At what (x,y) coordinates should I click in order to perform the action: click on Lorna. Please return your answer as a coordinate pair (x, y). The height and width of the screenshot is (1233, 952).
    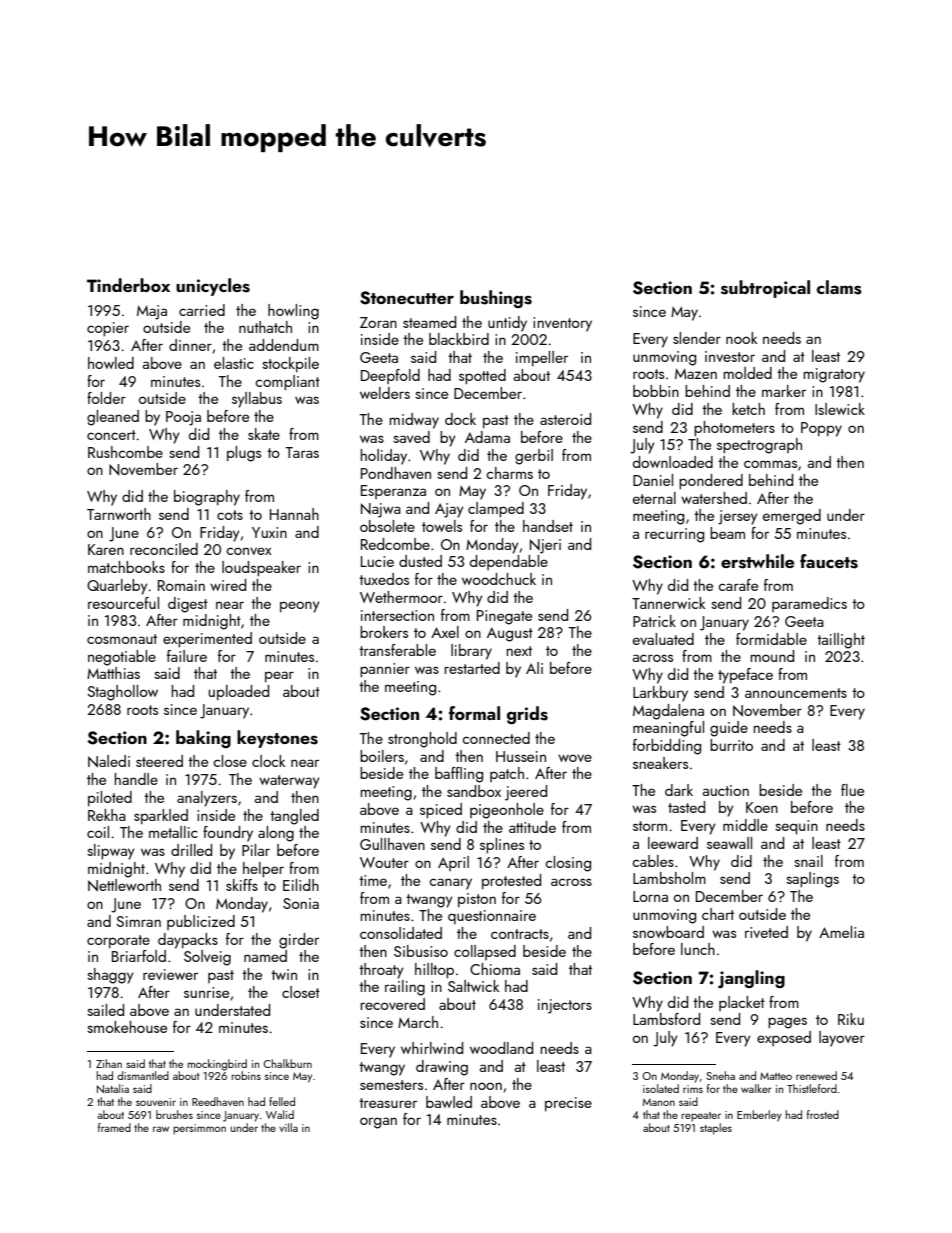
    Looking at the image, I should click on (650, 896).
